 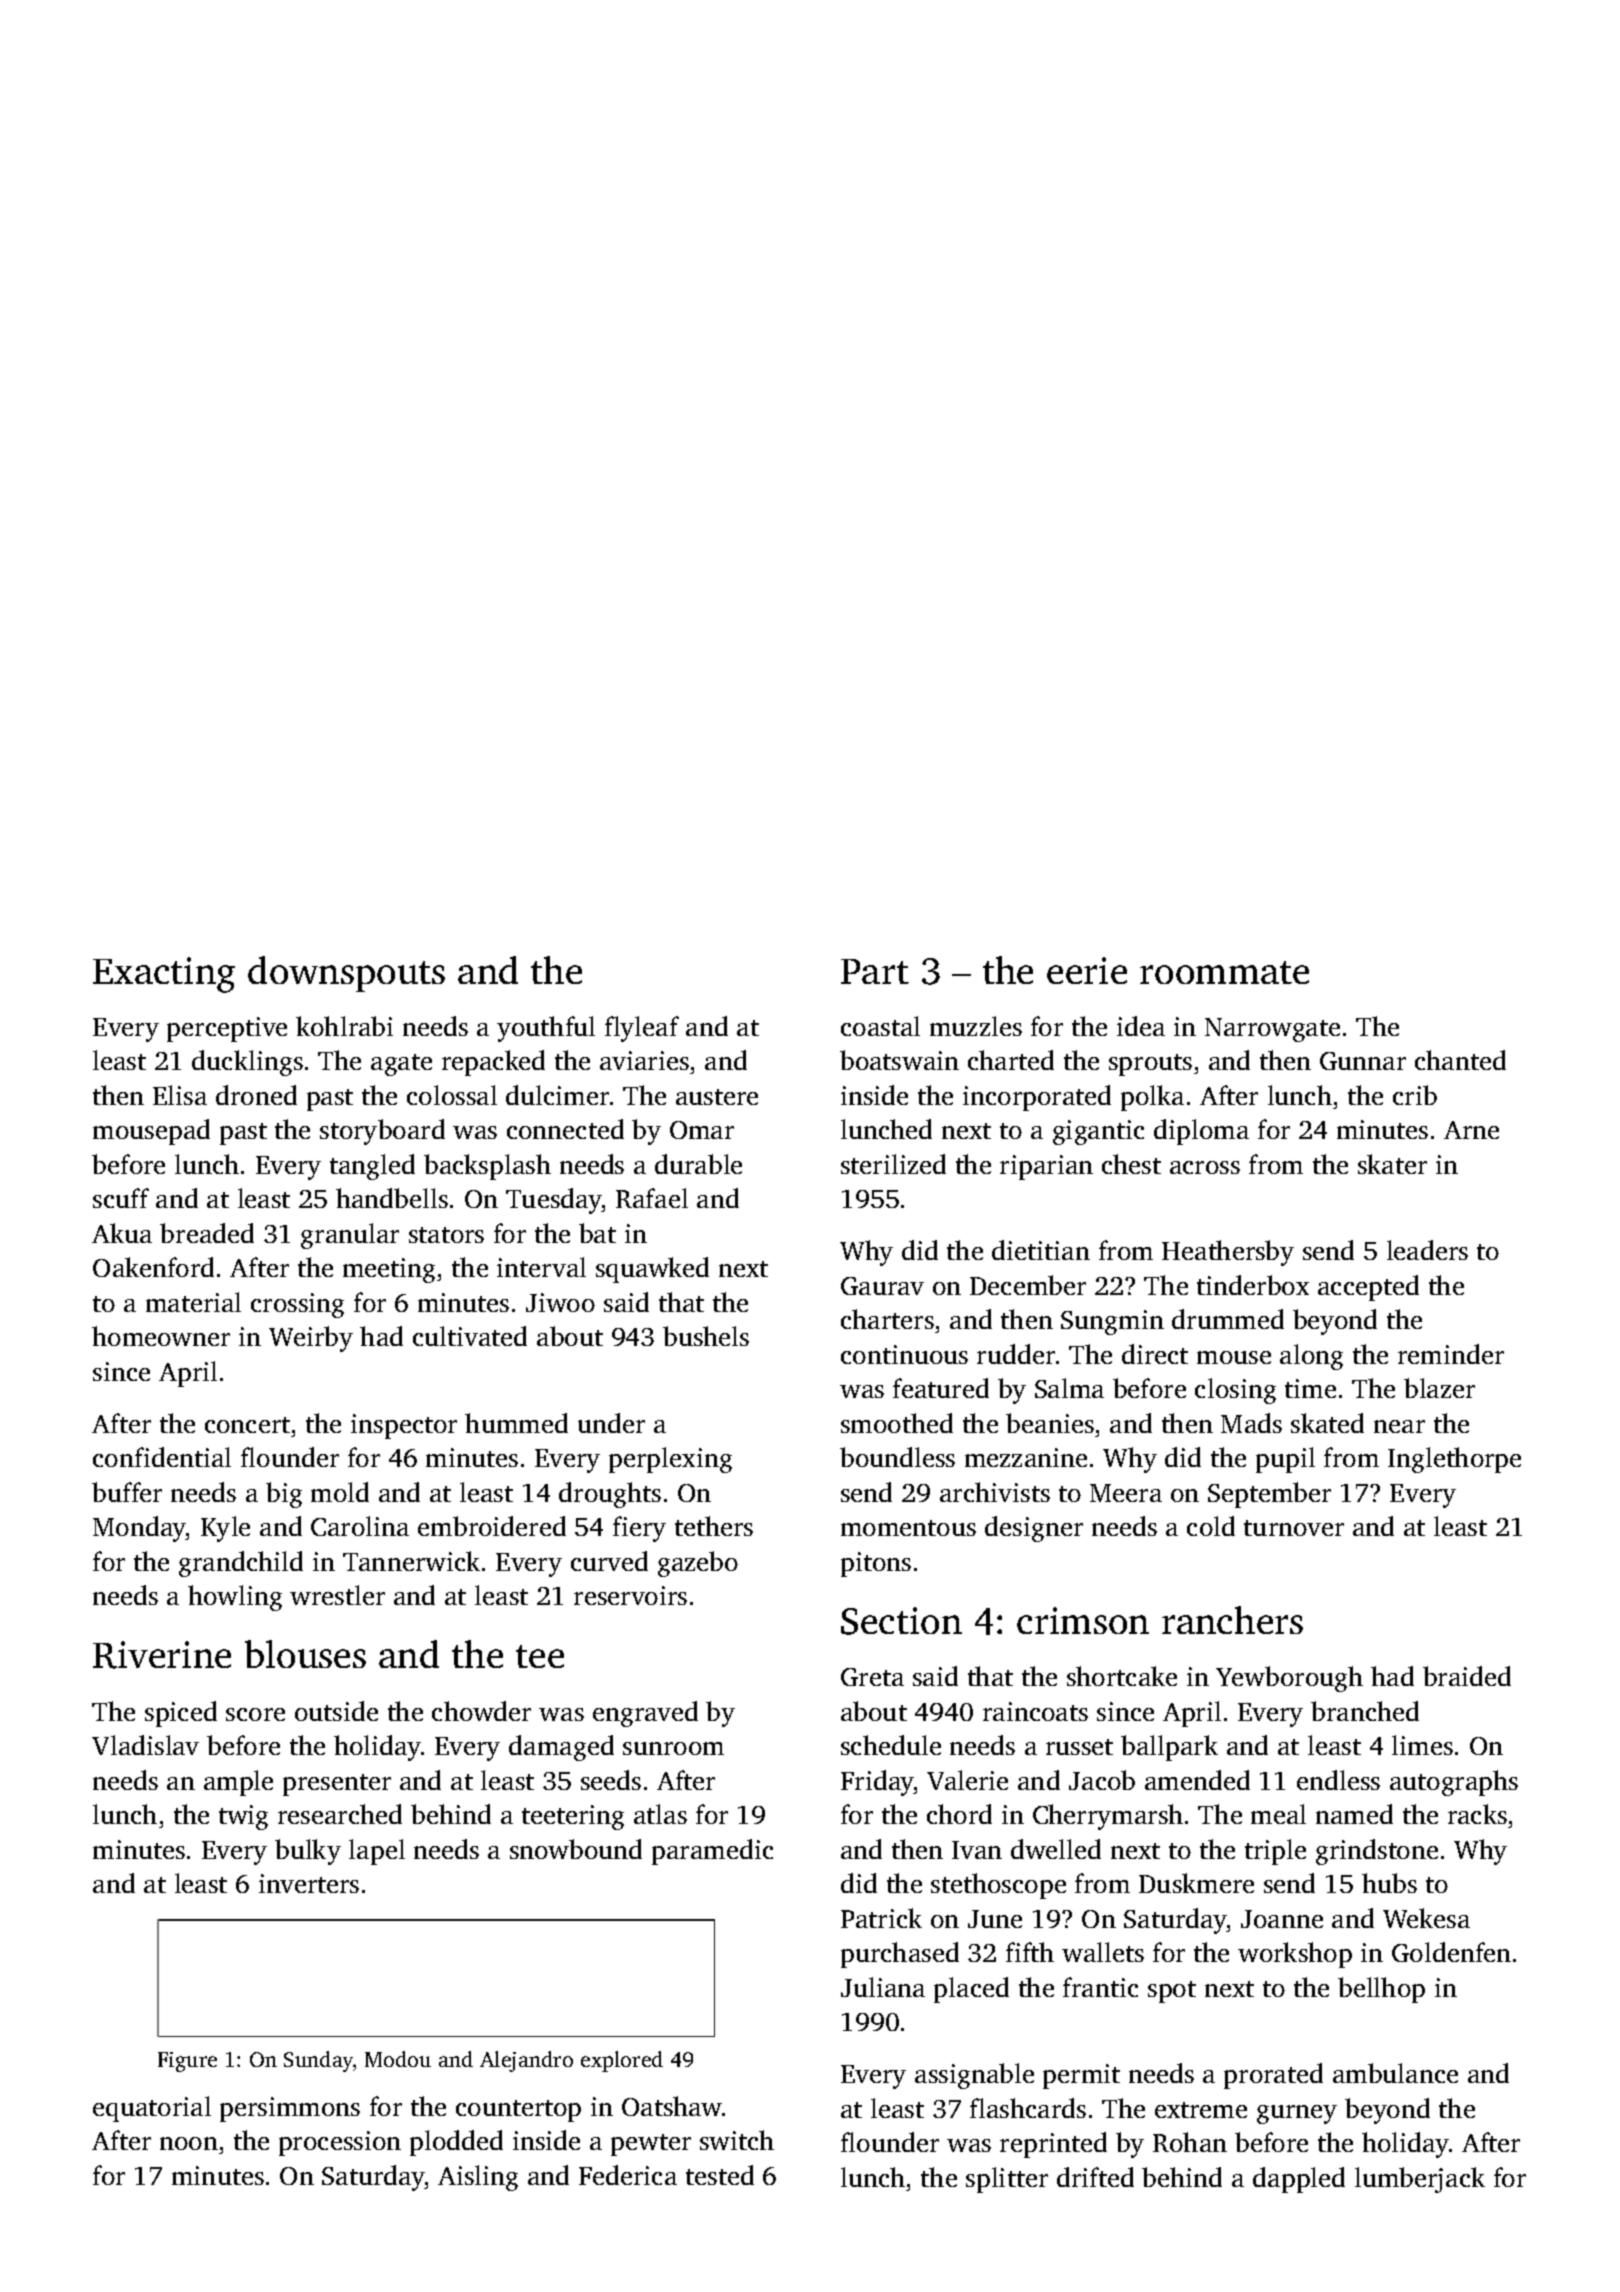 What do you see at coordinates (398, 2059) in the image?
I see `Modou` at bounding box center [398, 2059].
